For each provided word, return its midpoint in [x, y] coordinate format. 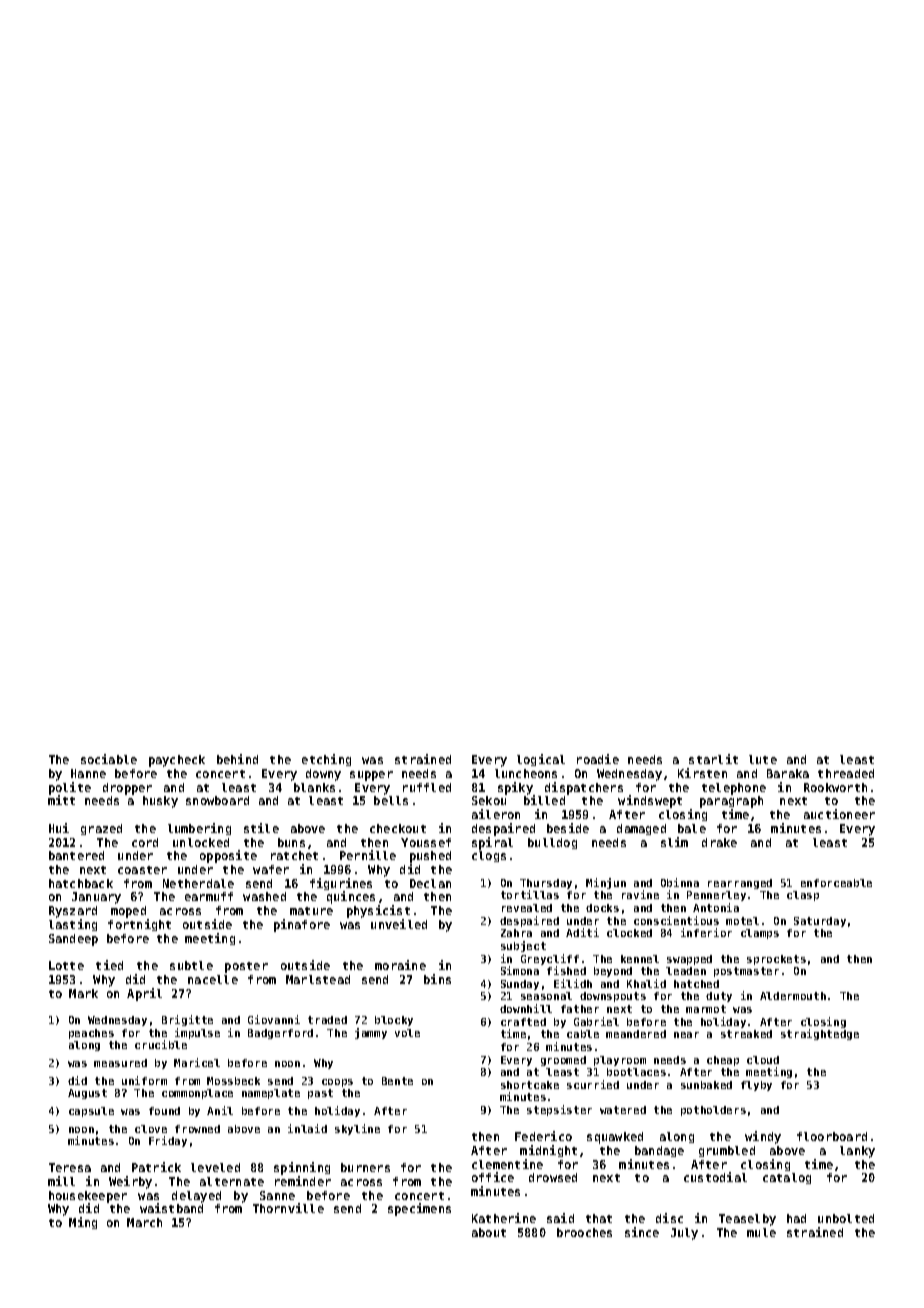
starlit [713, 759]
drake [719, 842]
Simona [520, 970]
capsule [91, 1112]
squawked [615, 1138]
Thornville [288, 1208]
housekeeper [88, 1197]
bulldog [552, 843]
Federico [543, 1136]
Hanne [88, 773]
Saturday [820, 922]
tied [109, 965]
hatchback [81, 883]
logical [541, 760]
